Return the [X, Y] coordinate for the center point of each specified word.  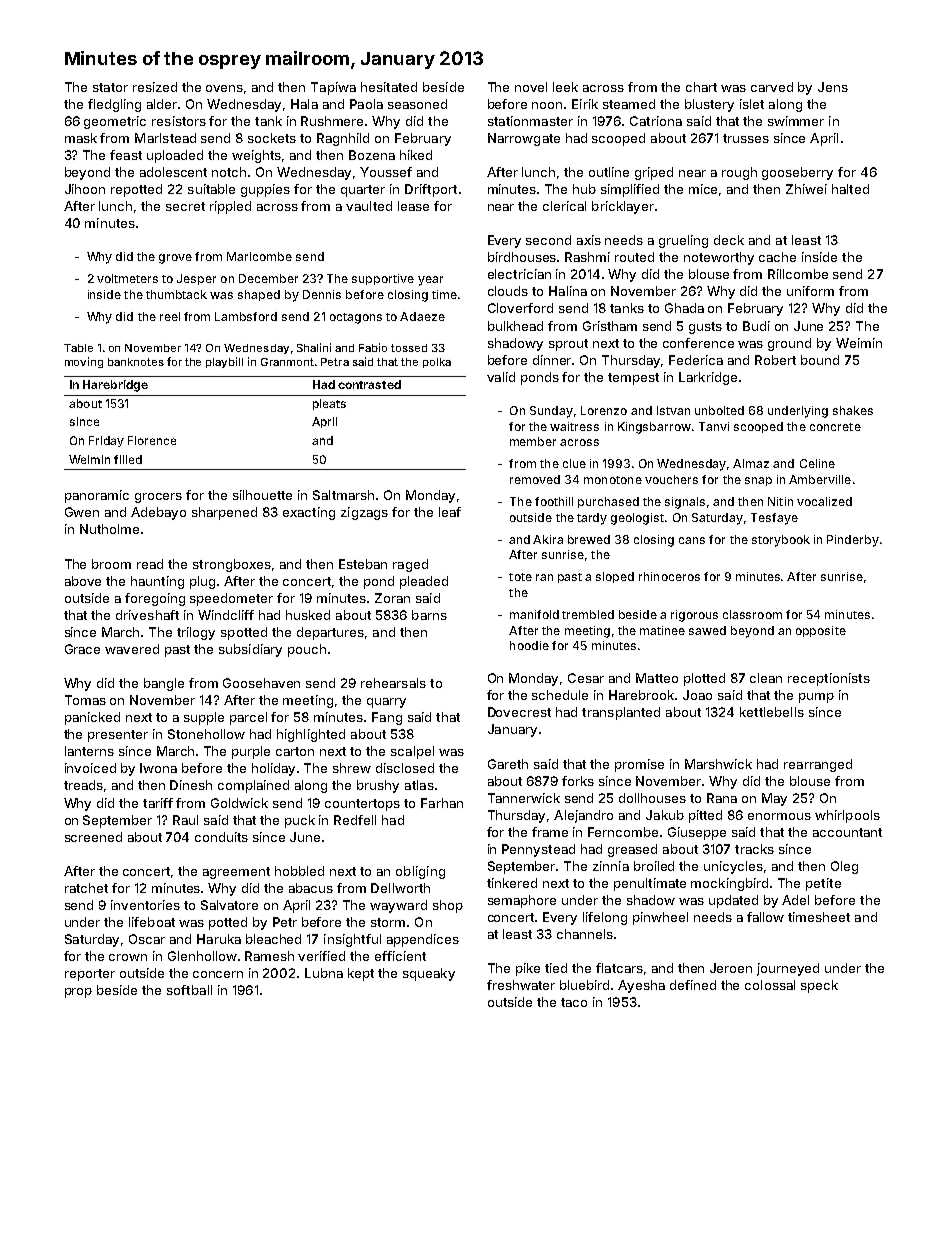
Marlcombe [259, 256]
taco [574, 1002]
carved [772, 87]
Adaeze [422, 316]
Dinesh [191, 785]
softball [189, 990]
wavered [132, 649]
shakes [853, 410]
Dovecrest [519, 712]
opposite [821, 631]
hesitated [389, 87]
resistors [179, 121]
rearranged [818, 765]
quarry [386, 703]
